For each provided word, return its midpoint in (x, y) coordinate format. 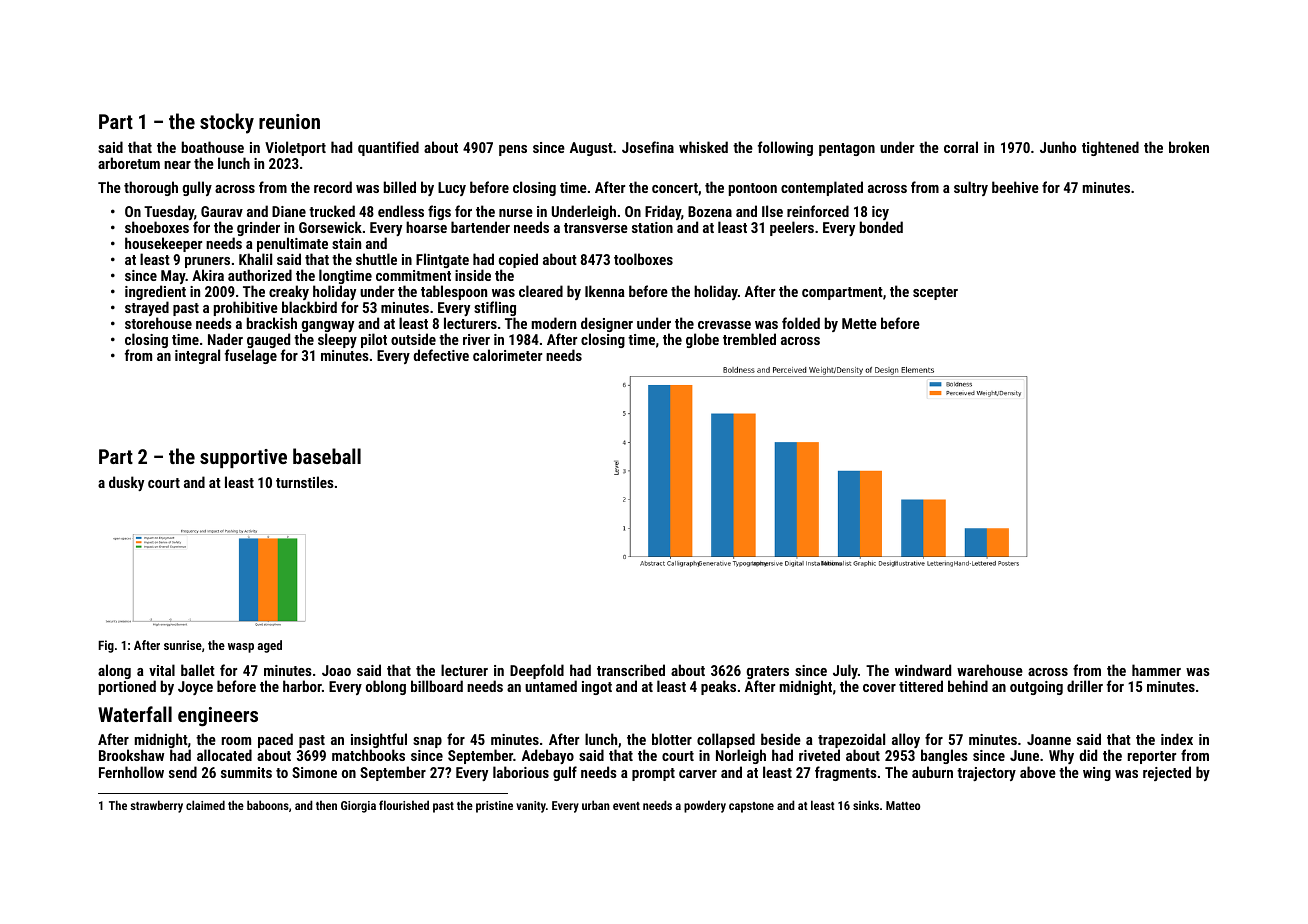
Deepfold (537, 671)
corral (961, 147)
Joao (336, 670)
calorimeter (507, 355)
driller (1085, 686)
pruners (207, 262)
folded (801, 323)
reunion (289, 121)
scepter (935, 293)
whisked (703, 147)
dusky (126, 483)
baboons (268, 805)
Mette (859, 323)
